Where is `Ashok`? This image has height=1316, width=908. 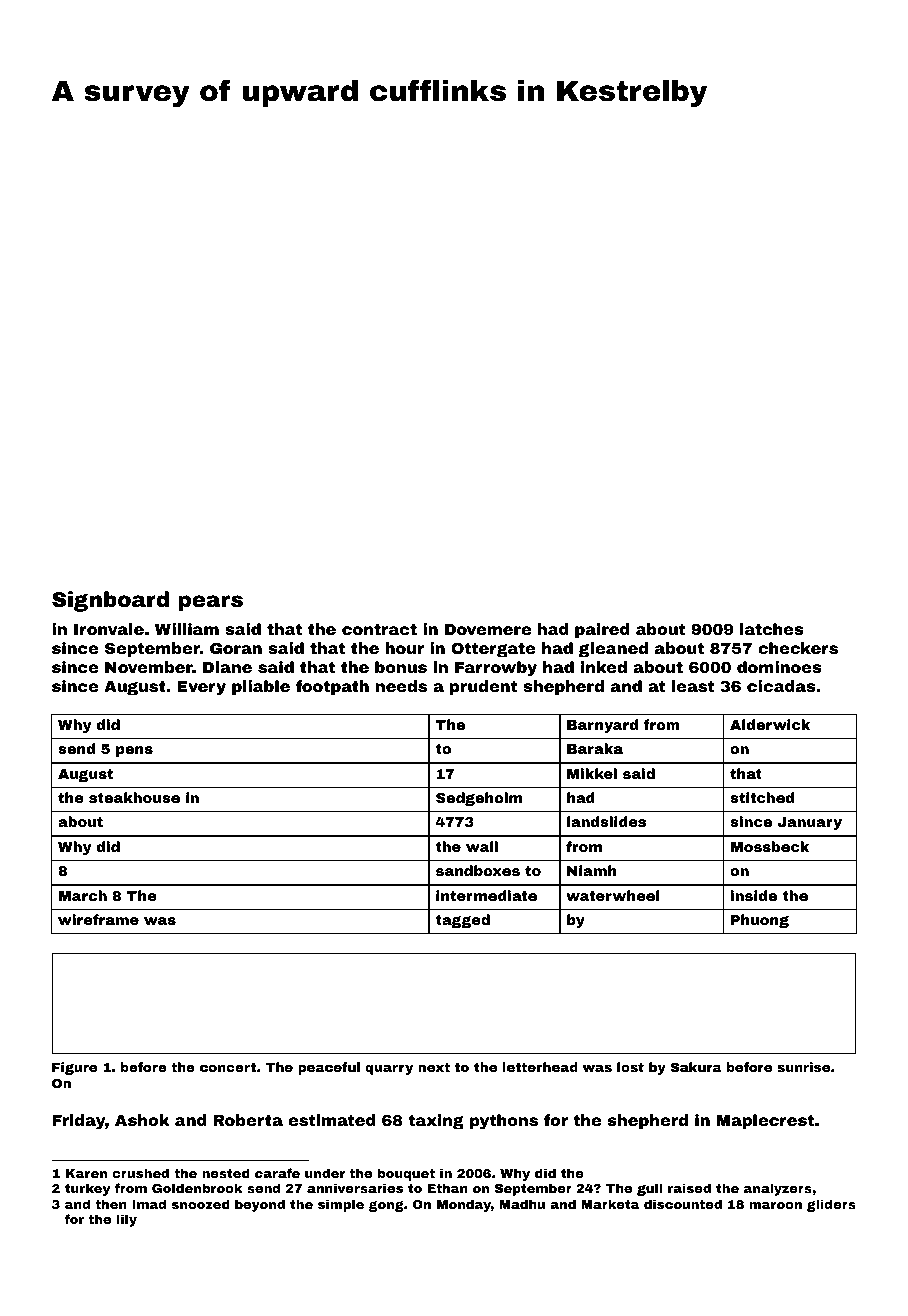
Ashok is located at coordinates (142, 1120).
